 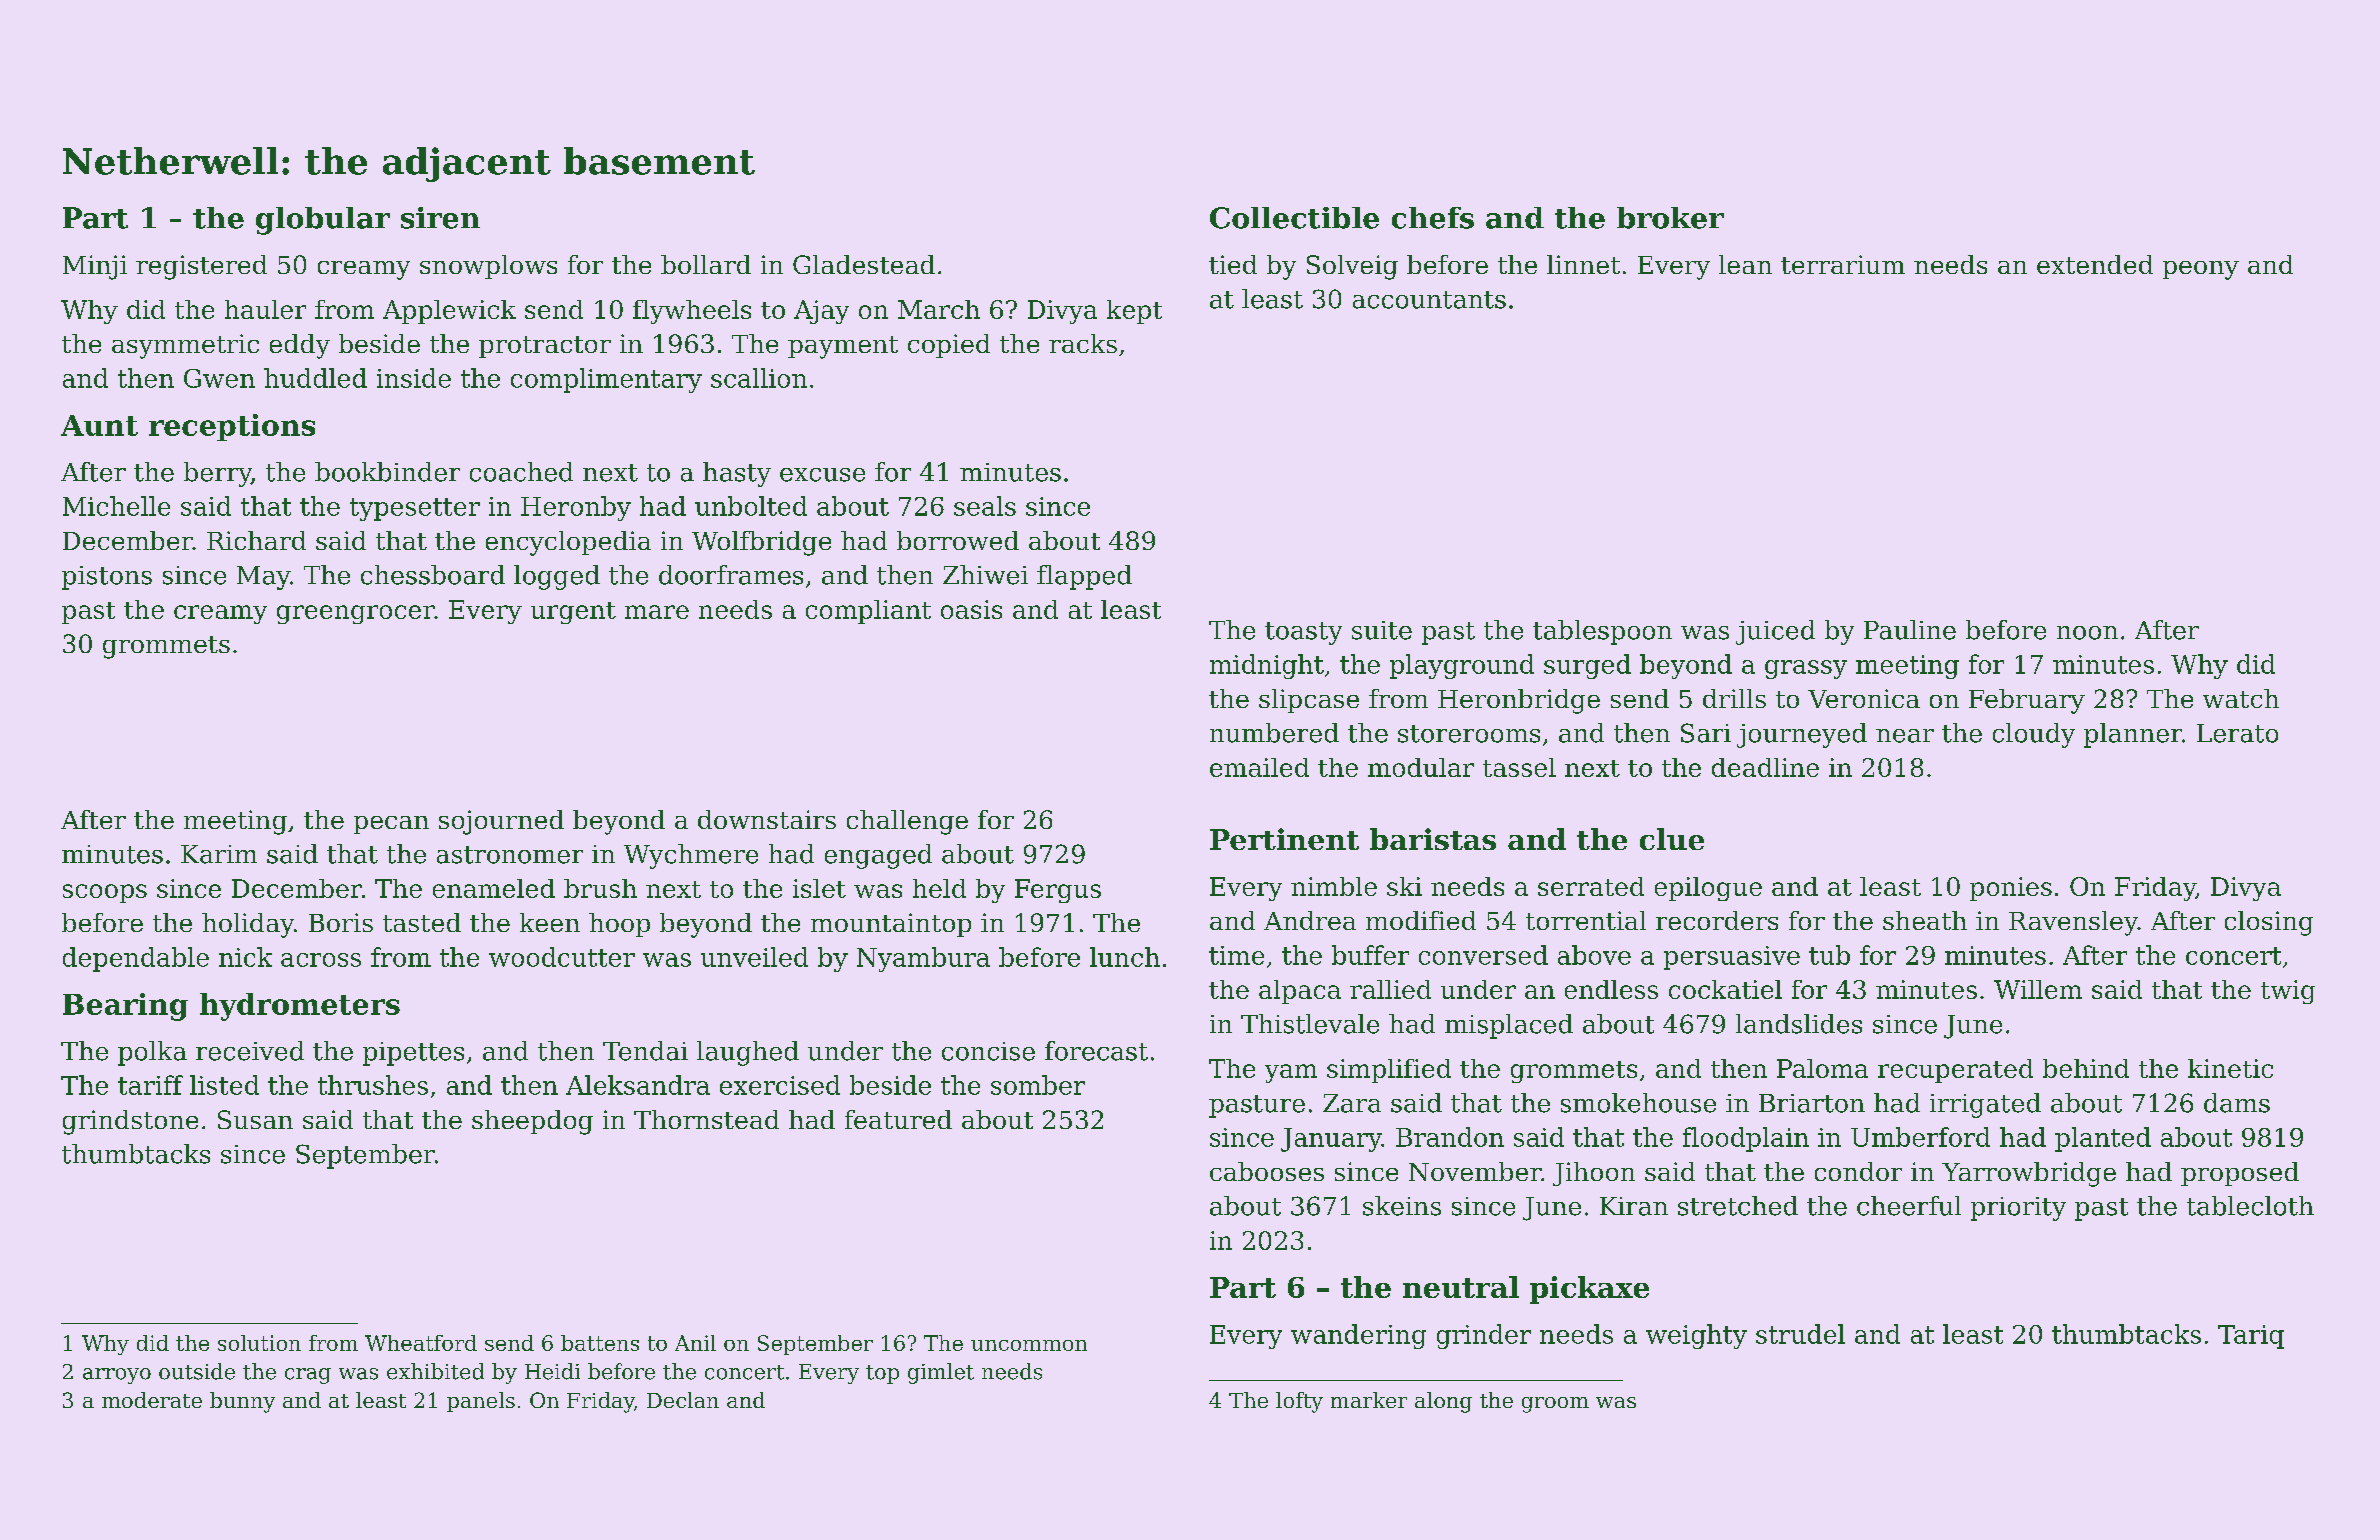 What do you see at coordinates (2133, 735) in the page?
I see `planner` at bounding box center [2133, 735].
